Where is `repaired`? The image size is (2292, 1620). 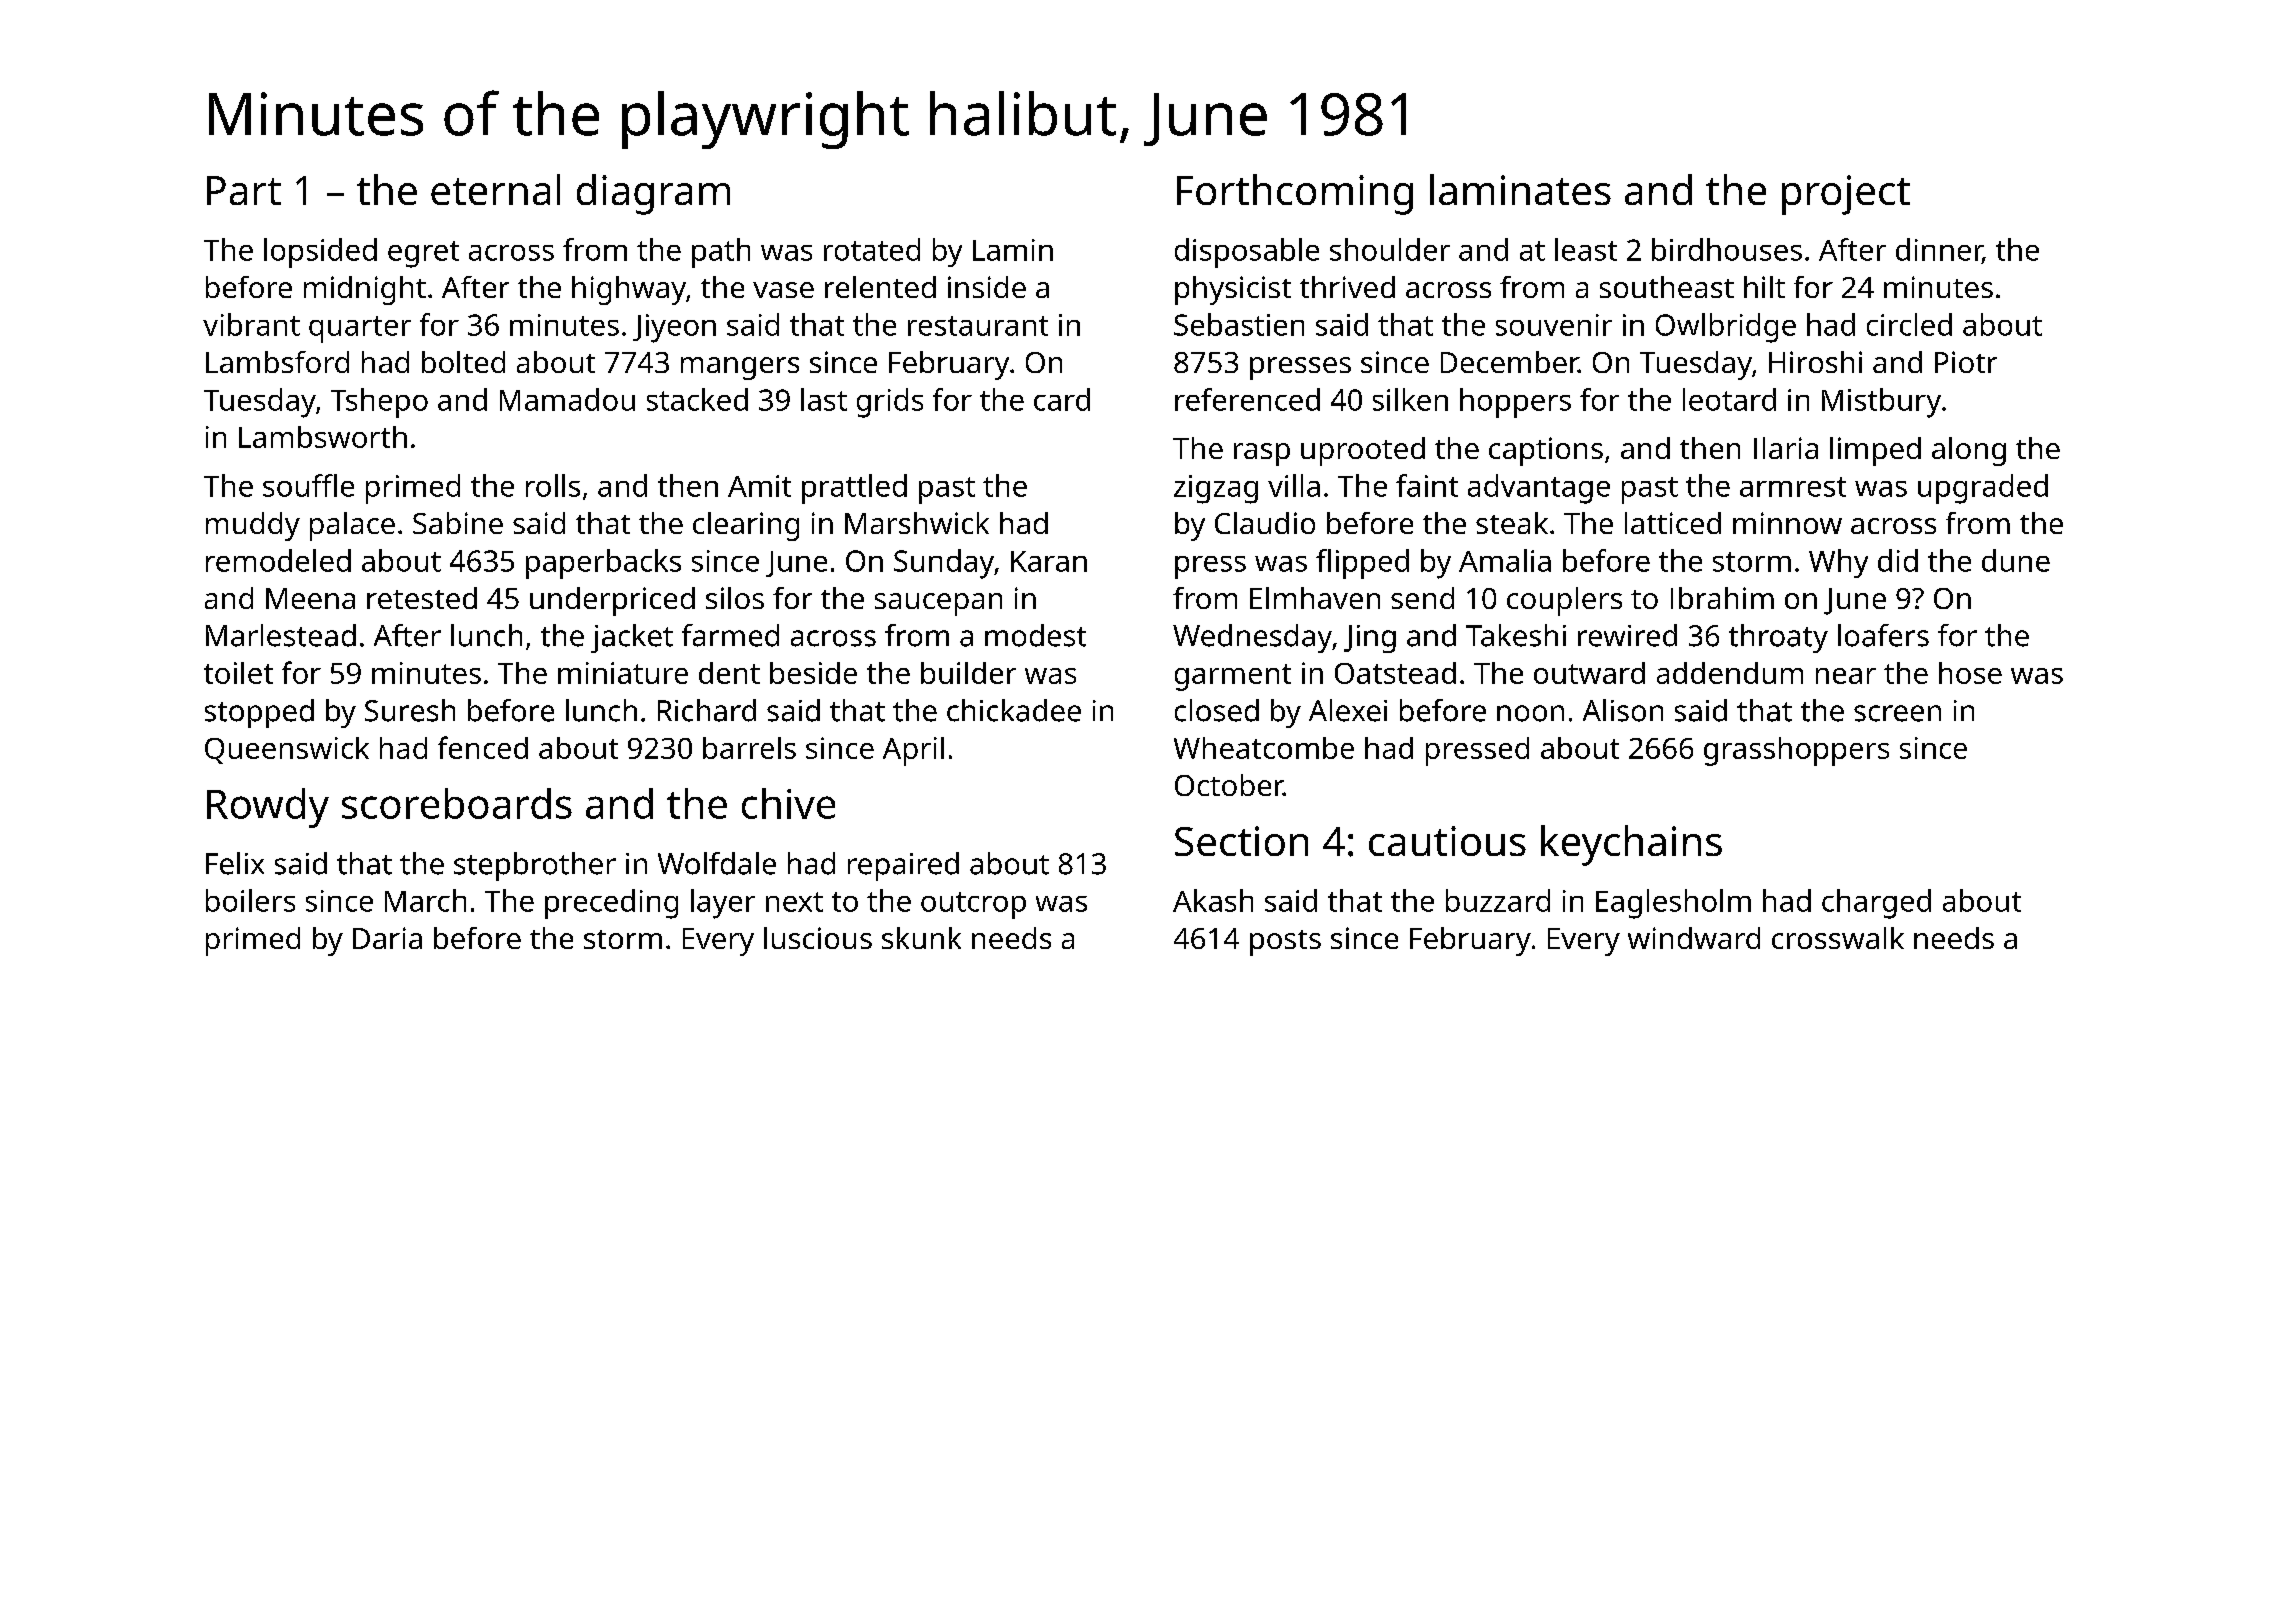 repaired is located at coordinates (903, 866).
